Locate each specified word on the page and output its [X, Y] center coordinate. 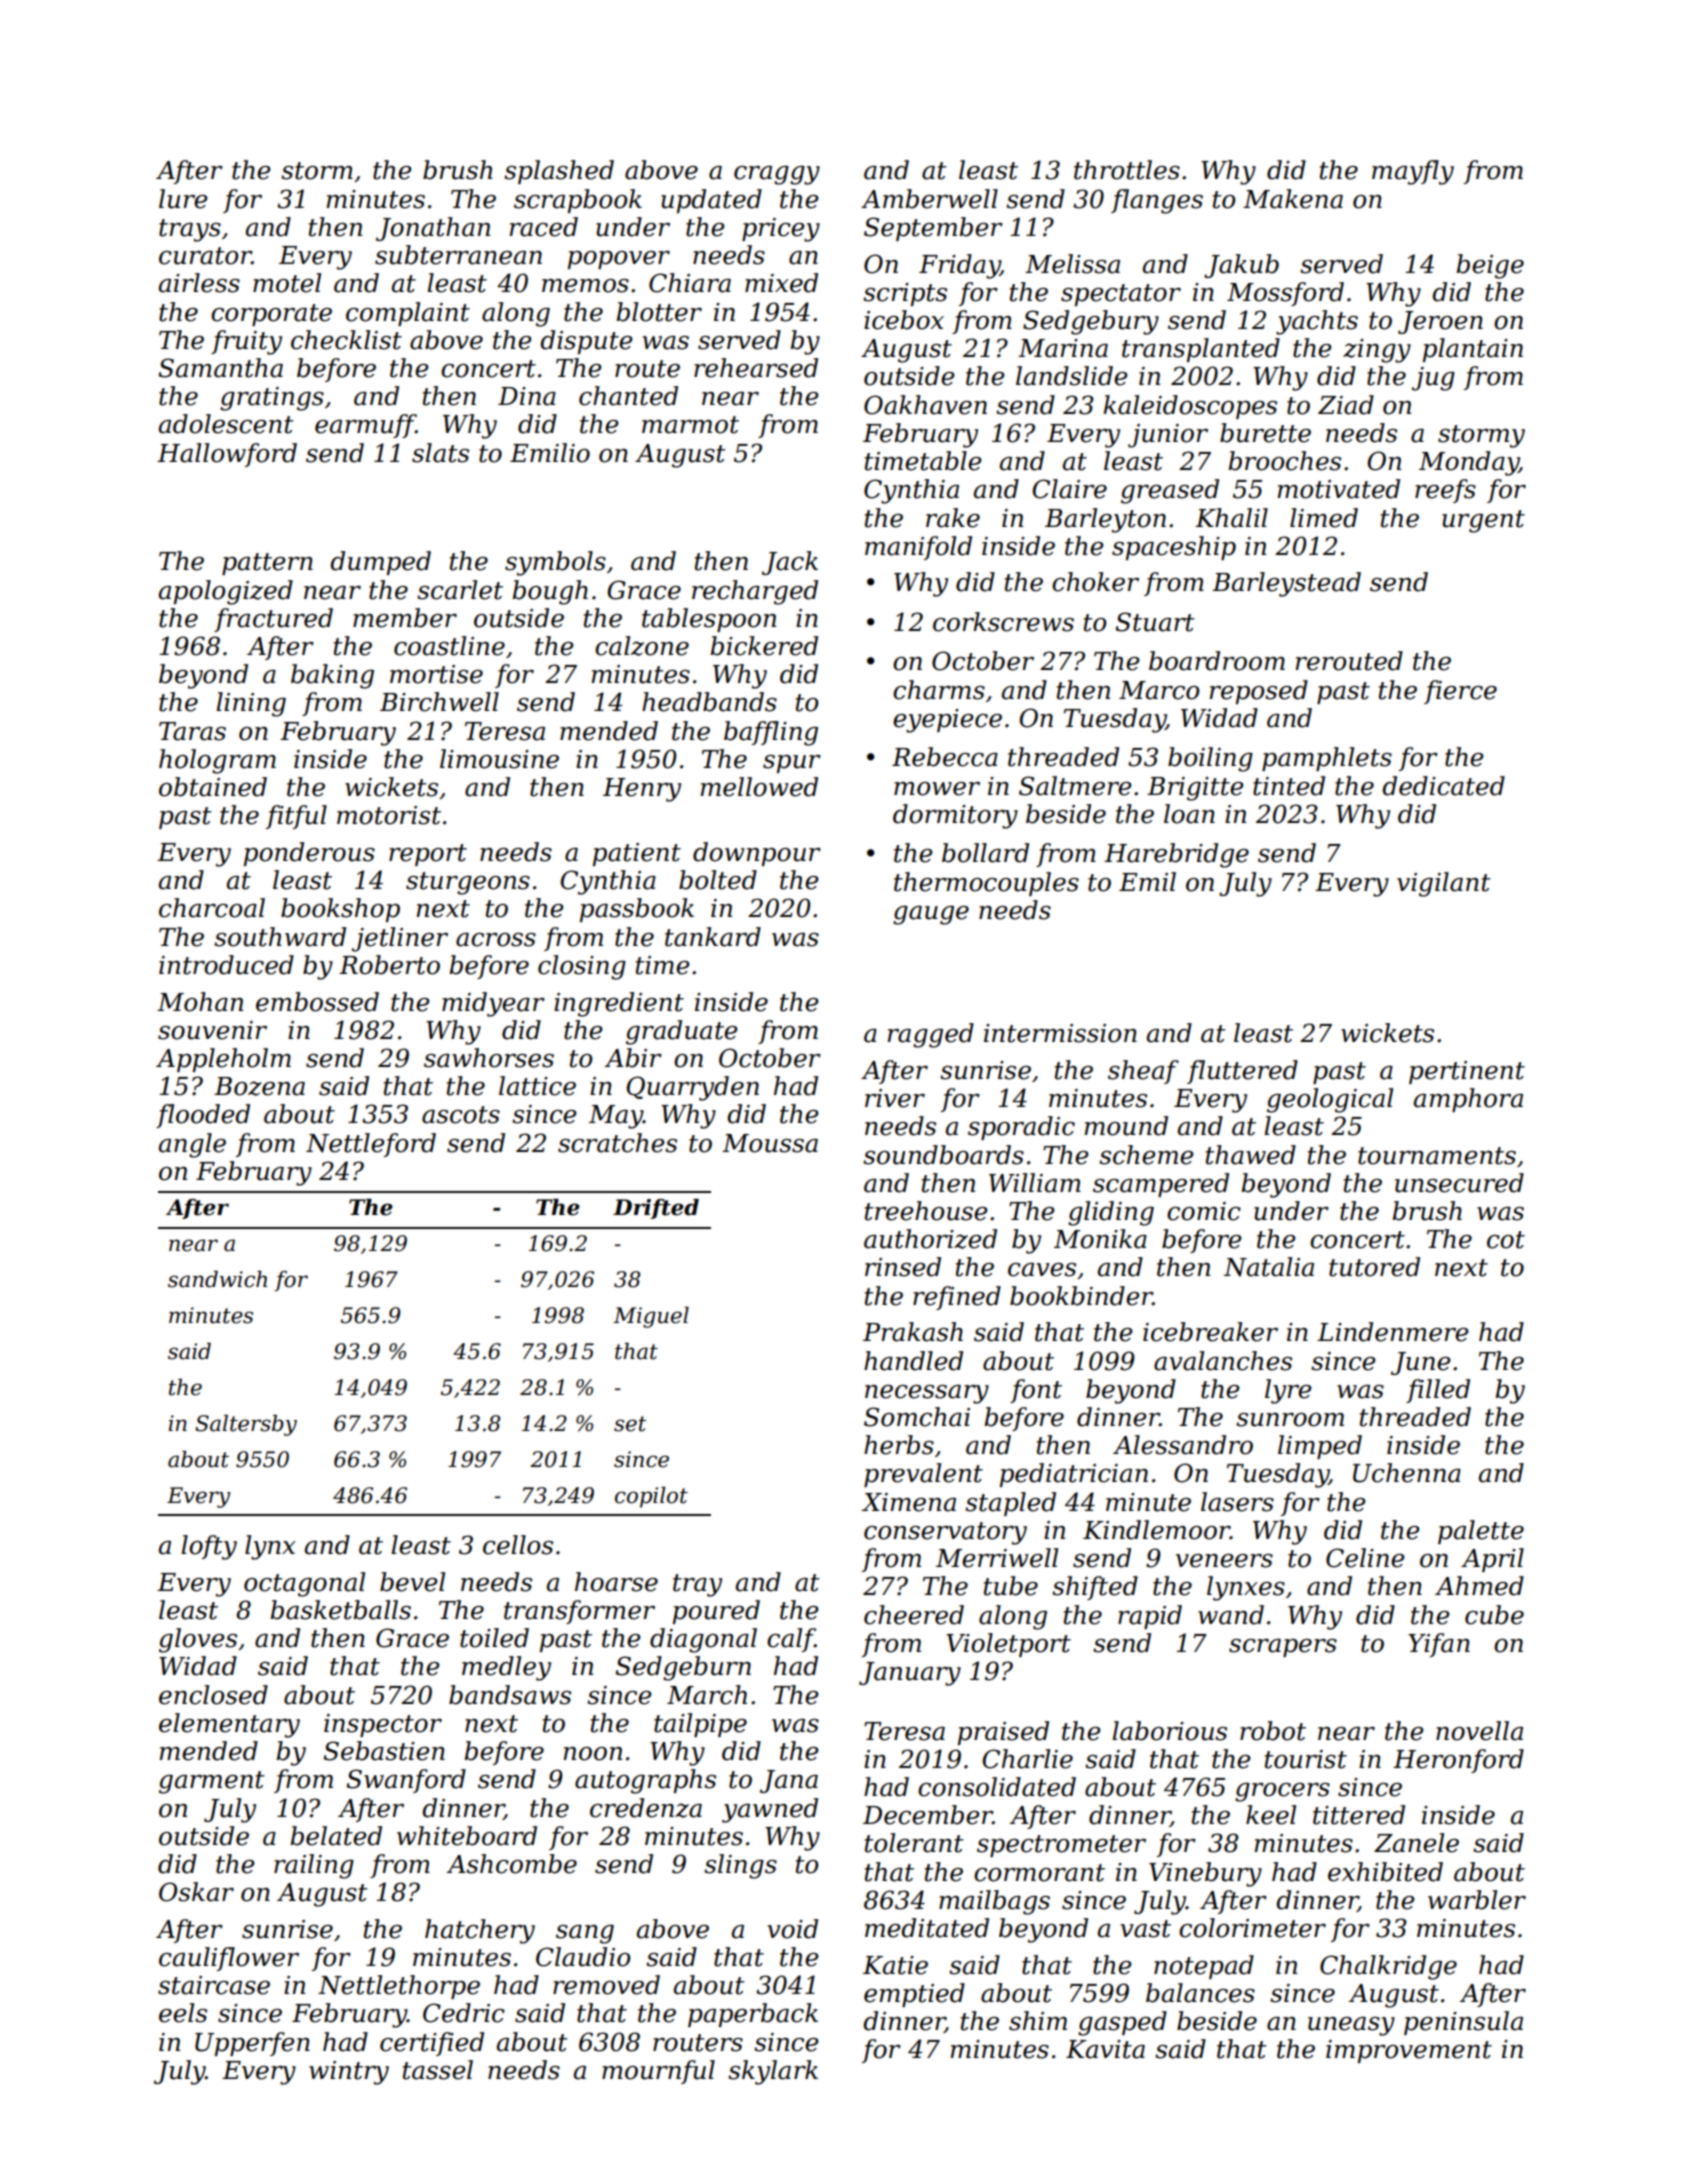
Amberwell [929, 199]
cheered [914, 1615]
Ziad [1346, 405]
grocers [1282, 1792]
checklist [346, 340]
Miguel [651, 1317]
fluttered [1242, 1072]
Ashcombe [512, 1864]
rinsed [903, 1267]
